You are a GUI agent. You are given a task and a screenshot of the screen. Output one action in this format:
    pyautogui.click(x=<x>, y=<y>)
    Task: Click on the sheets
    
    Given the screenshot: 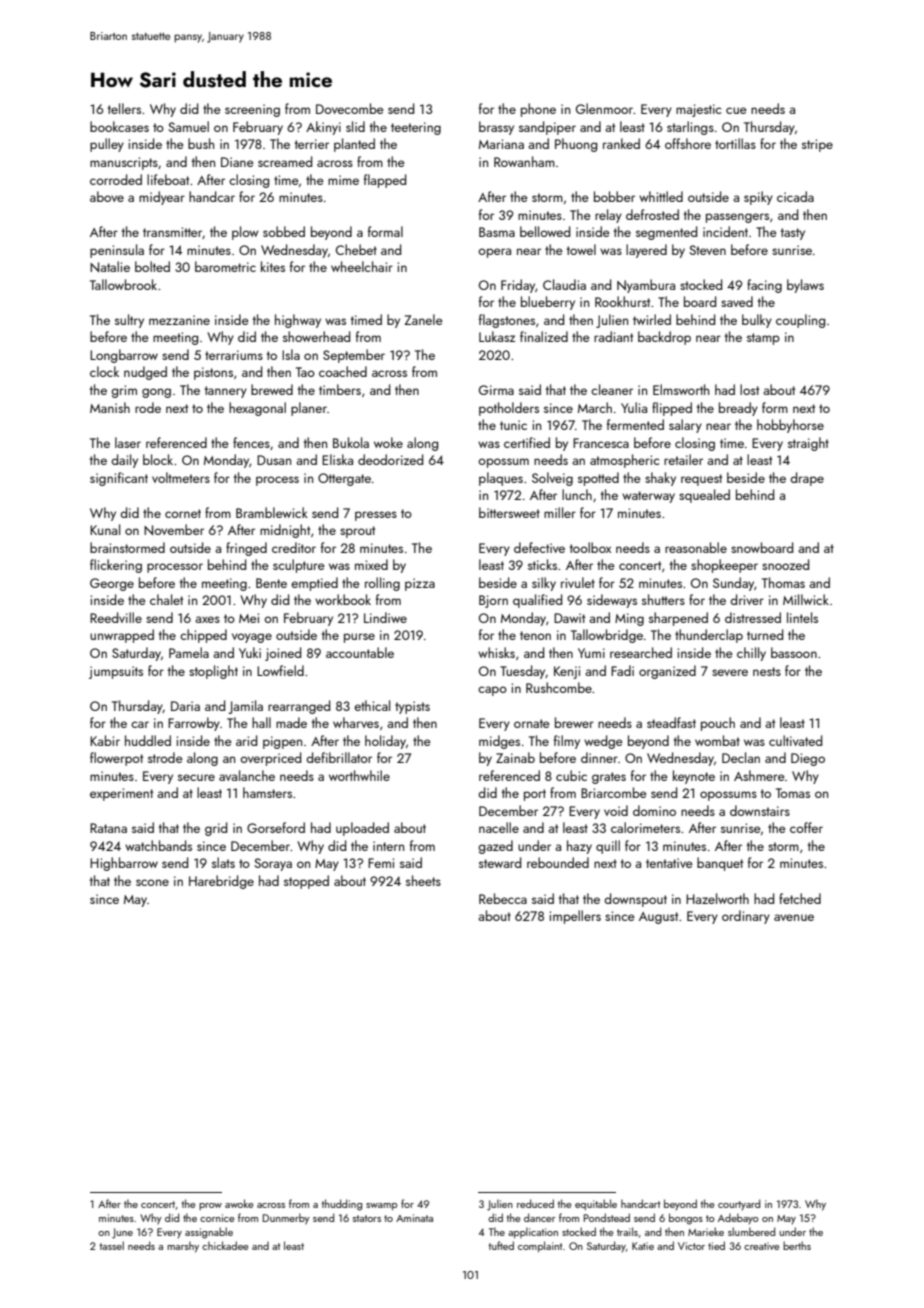 What is the action you would take?
    pyautogui.click(x=423, y=880)
